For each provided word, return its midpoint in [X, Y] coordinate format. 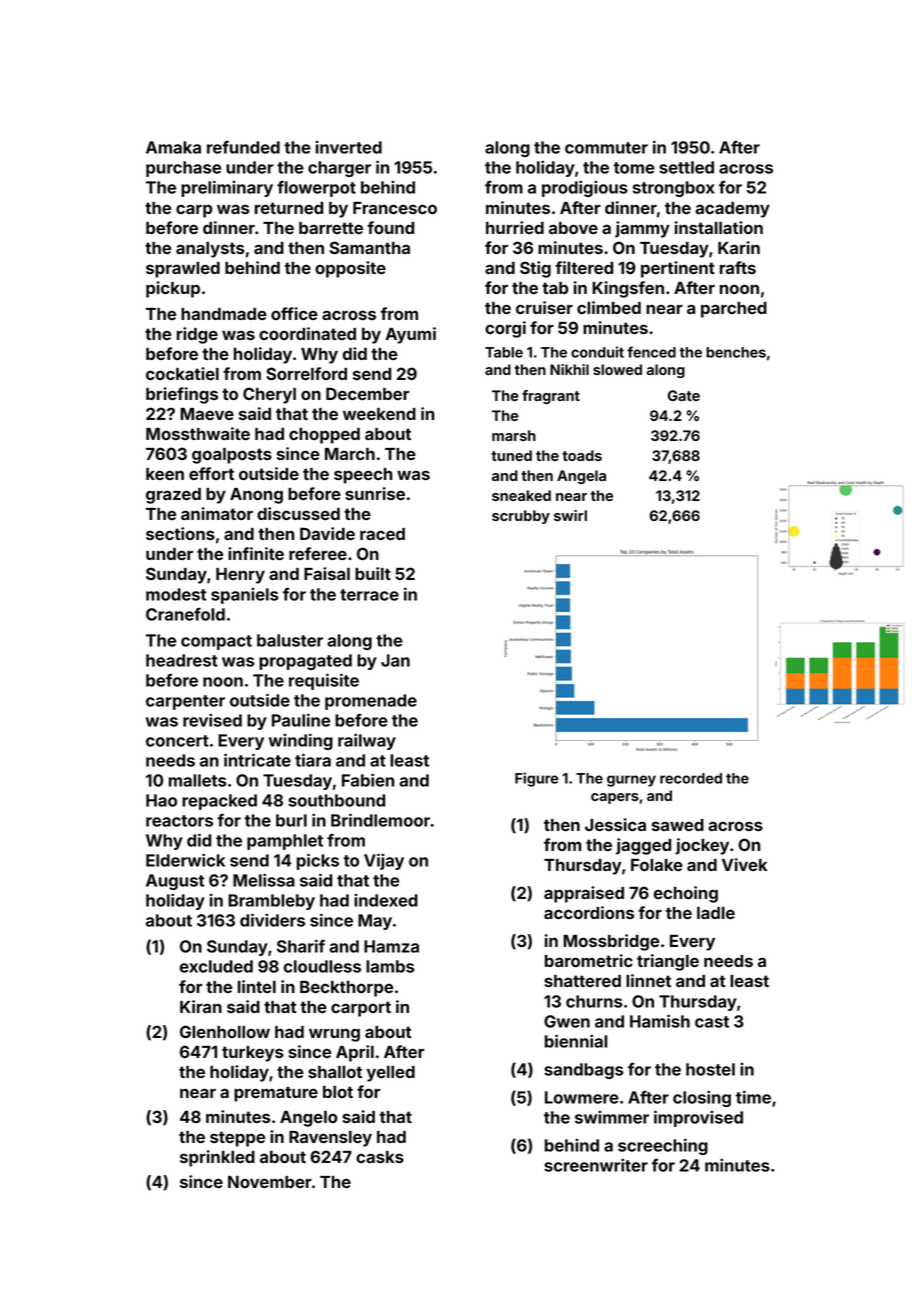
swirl [570, 515]
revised [212, 720]
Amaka [173, 147]
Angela [581, 477]
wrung [334, 1035]
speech [363, 476]
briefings [182, 395]
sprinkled [217, 1158]
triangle [668, 962]
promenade [371, 702]
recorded [691, 778]
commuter [606, 148]
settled [686, 167]
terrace [369, 595]
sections [180, 533]
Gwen [567, 1021]
